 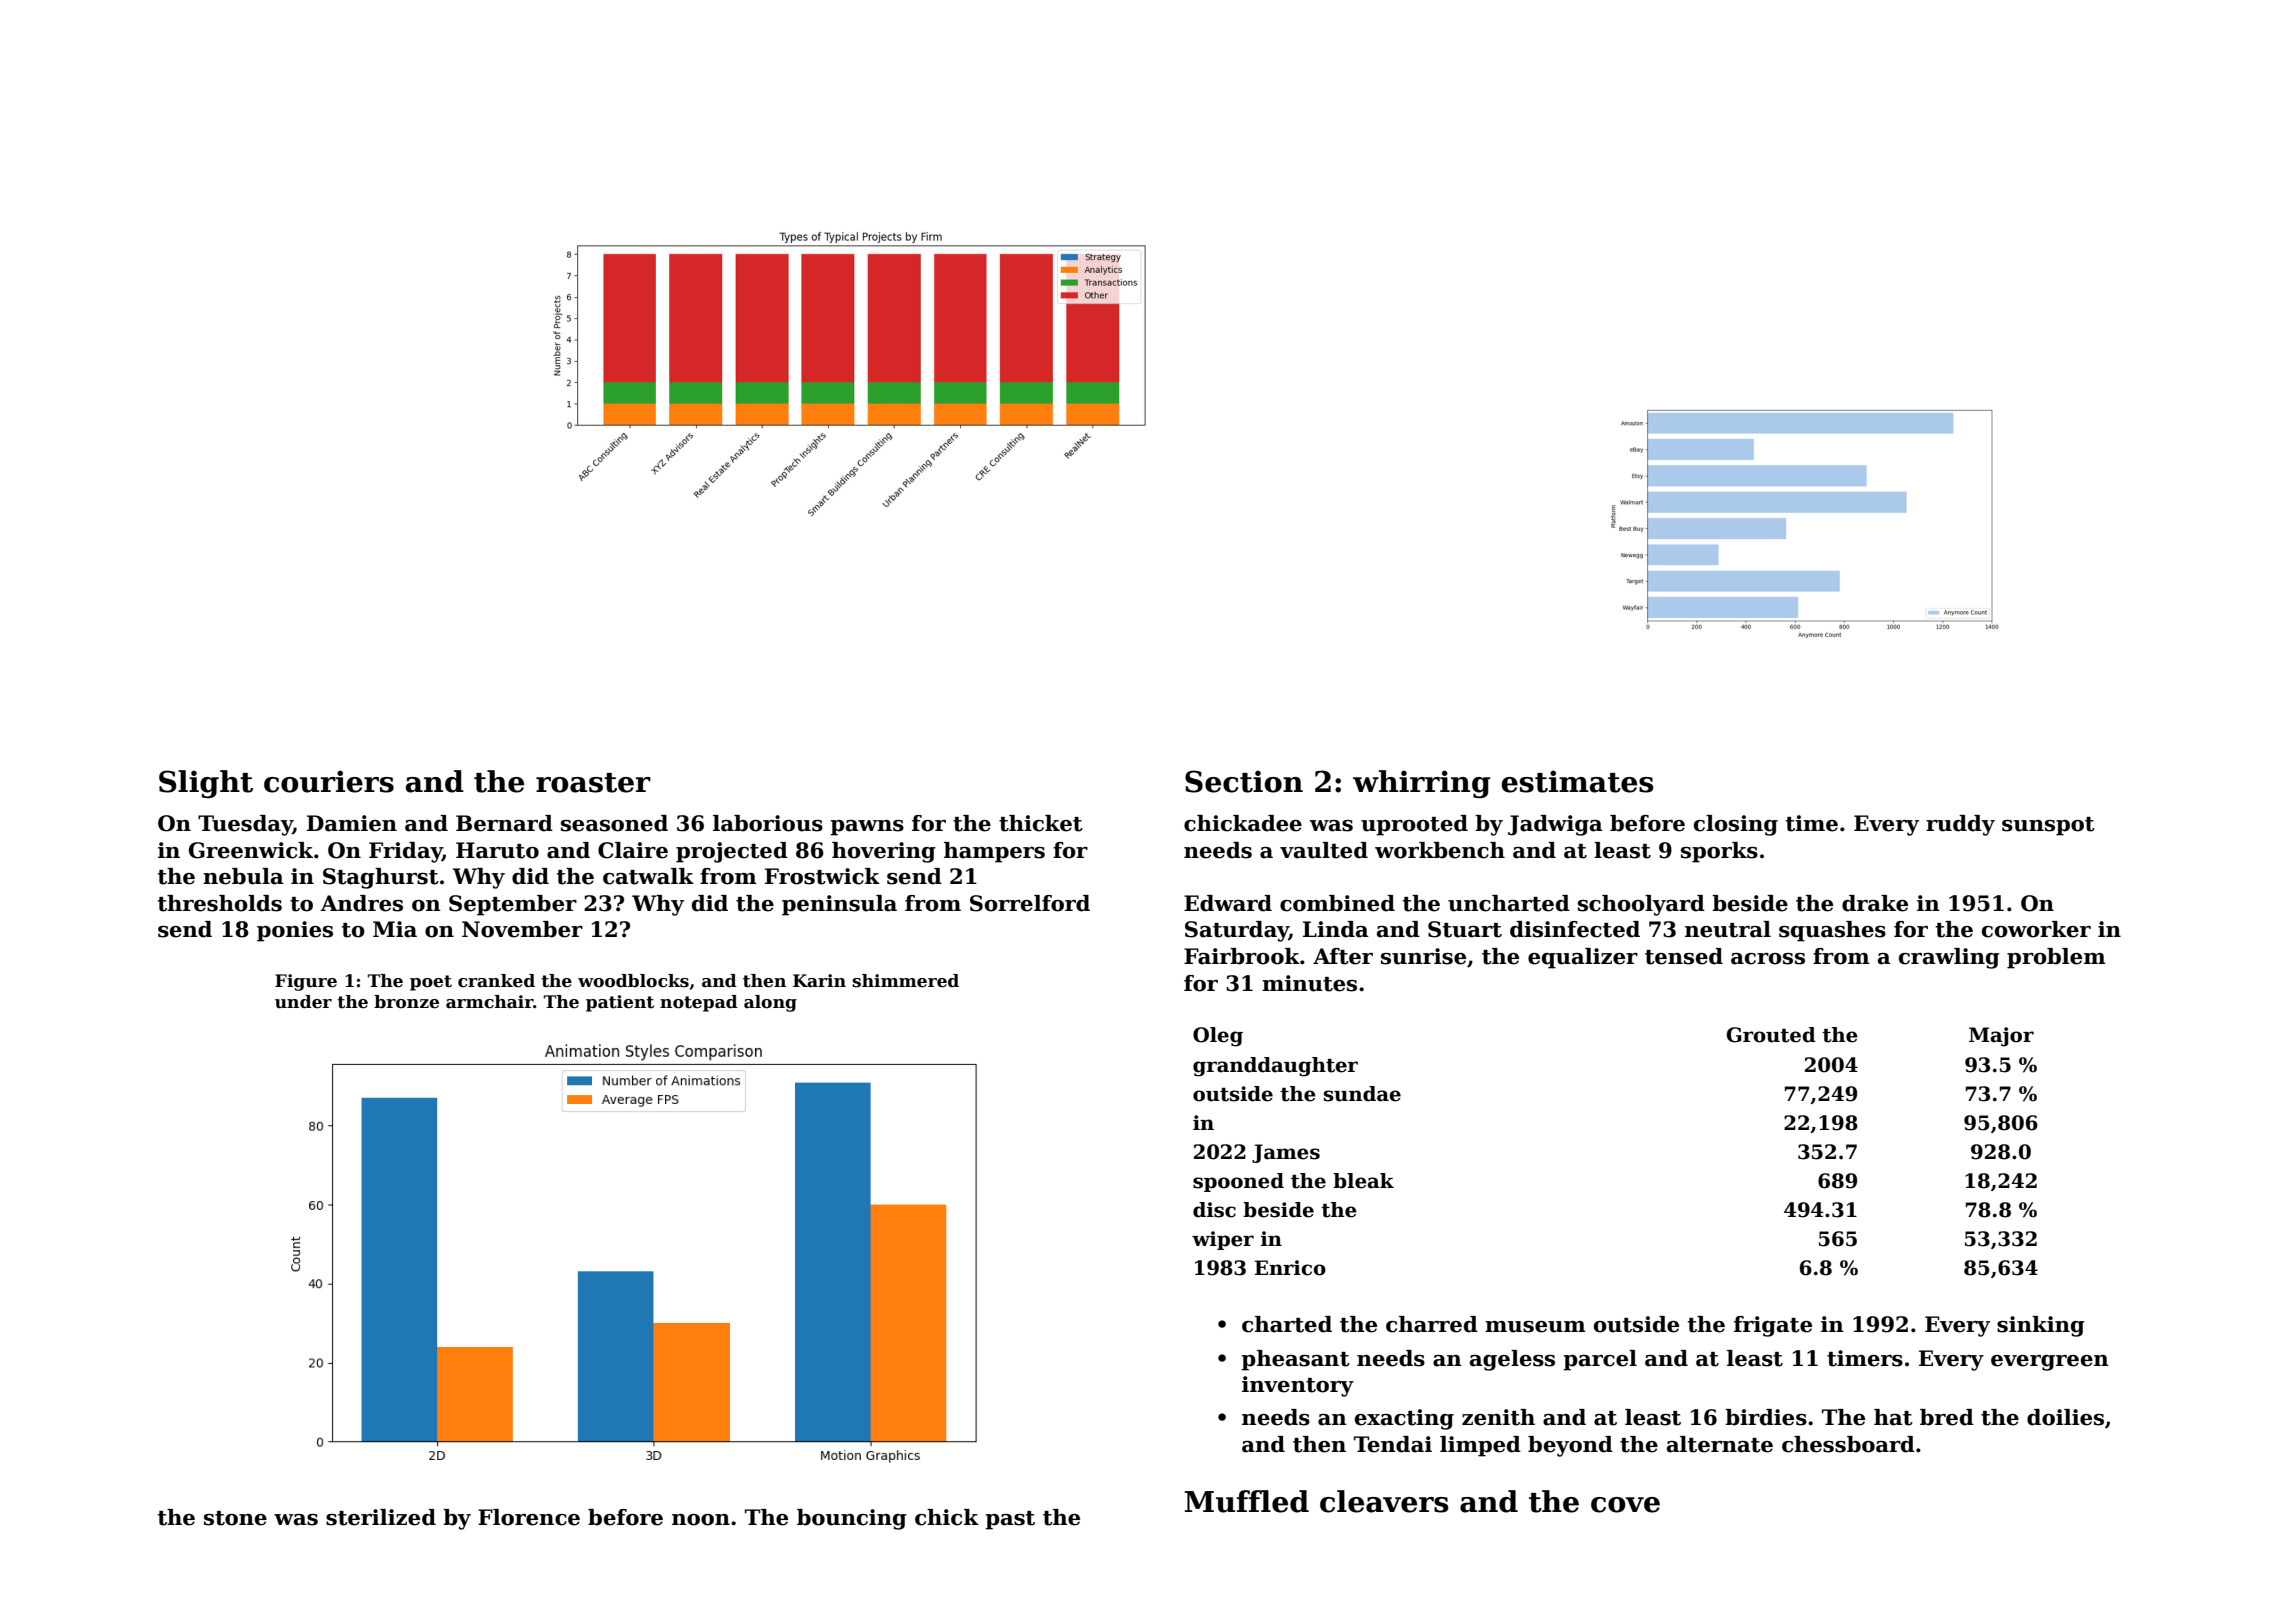 What do you see at coordinates (529, 1517) in the image?
I see `Florence` at bounding box center [529, 1517].
